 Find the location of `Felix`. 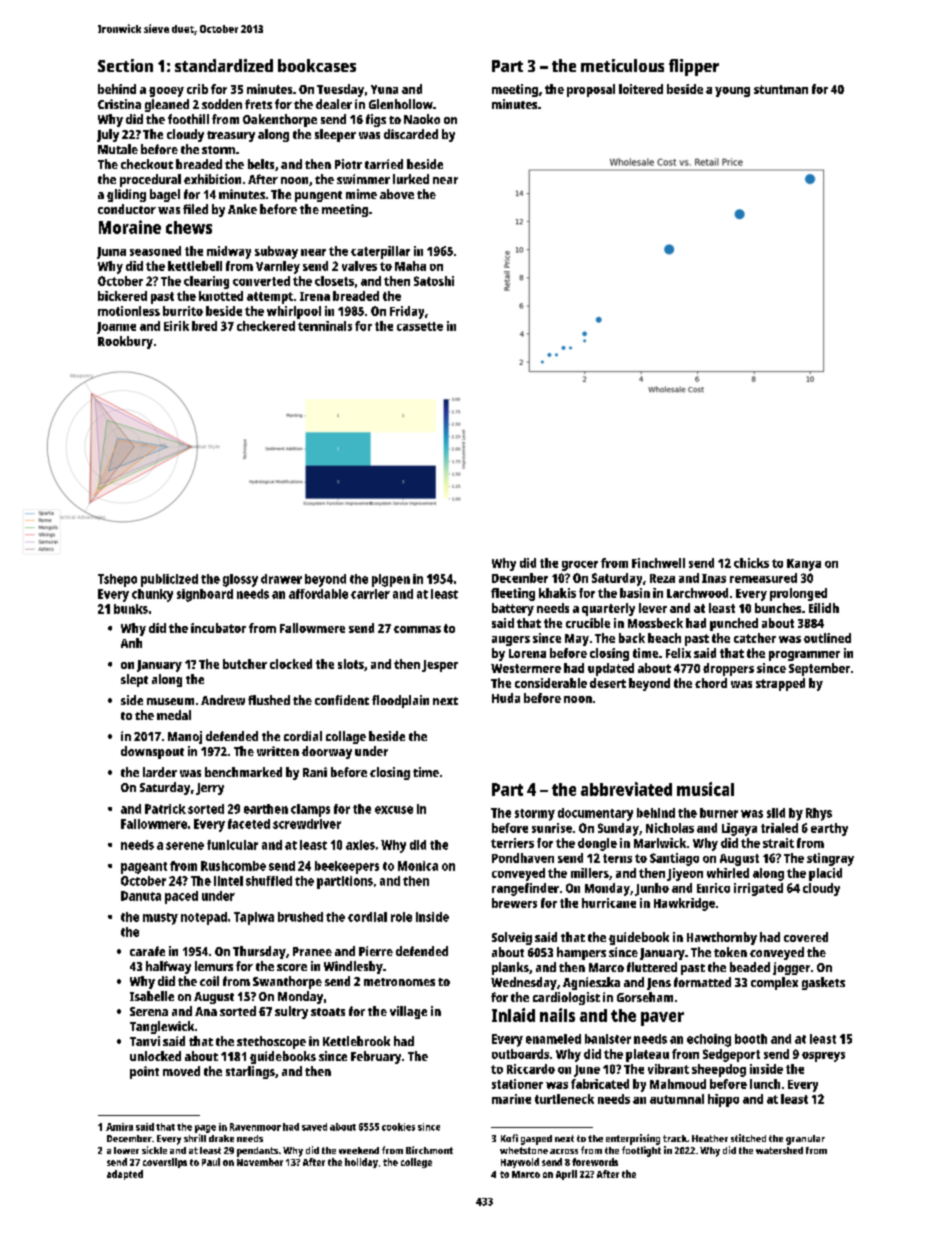

Felix is located at coordinates (678, 653).
